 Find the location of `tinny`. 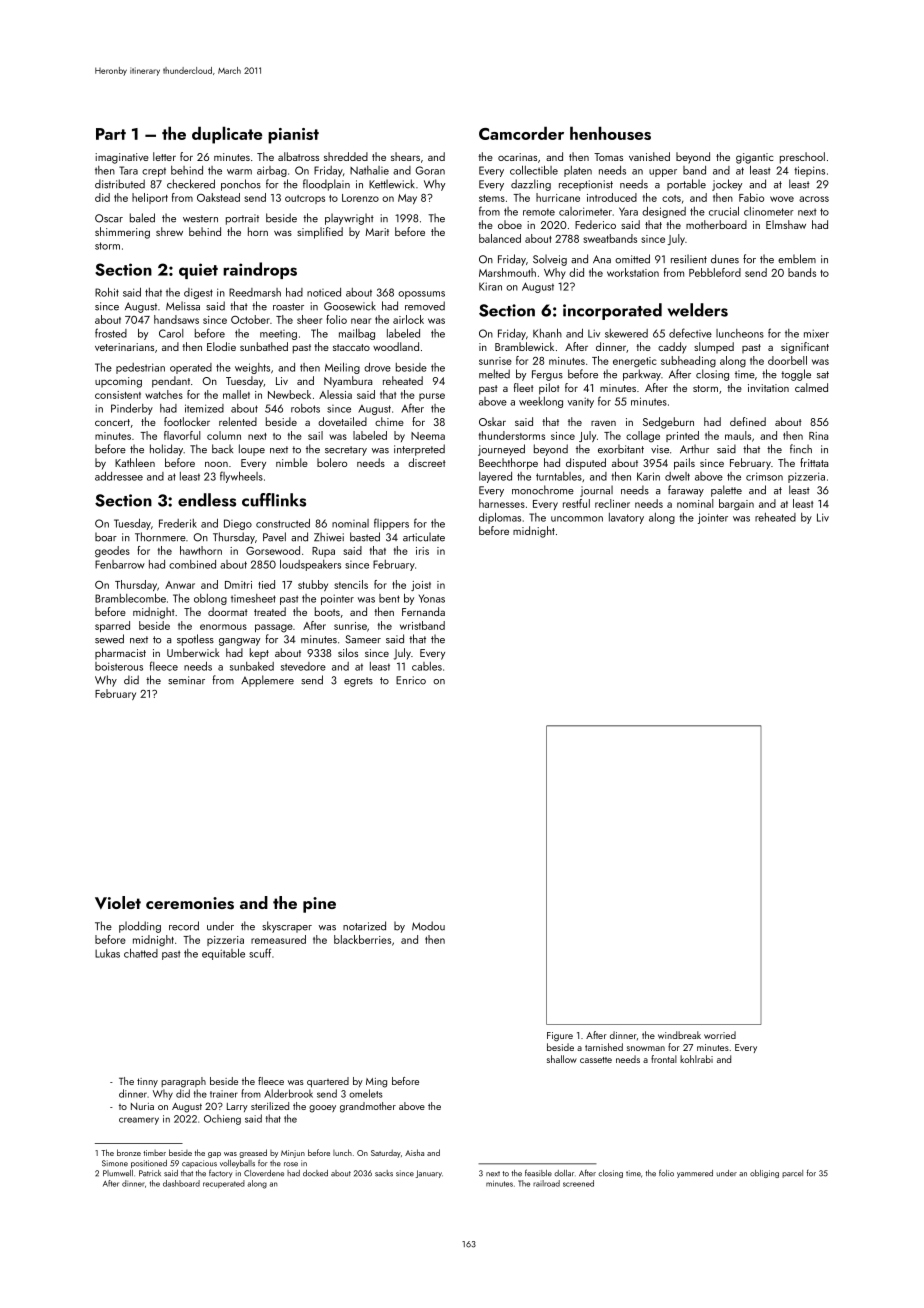

tinny is located at coordinates (147, 1082).
